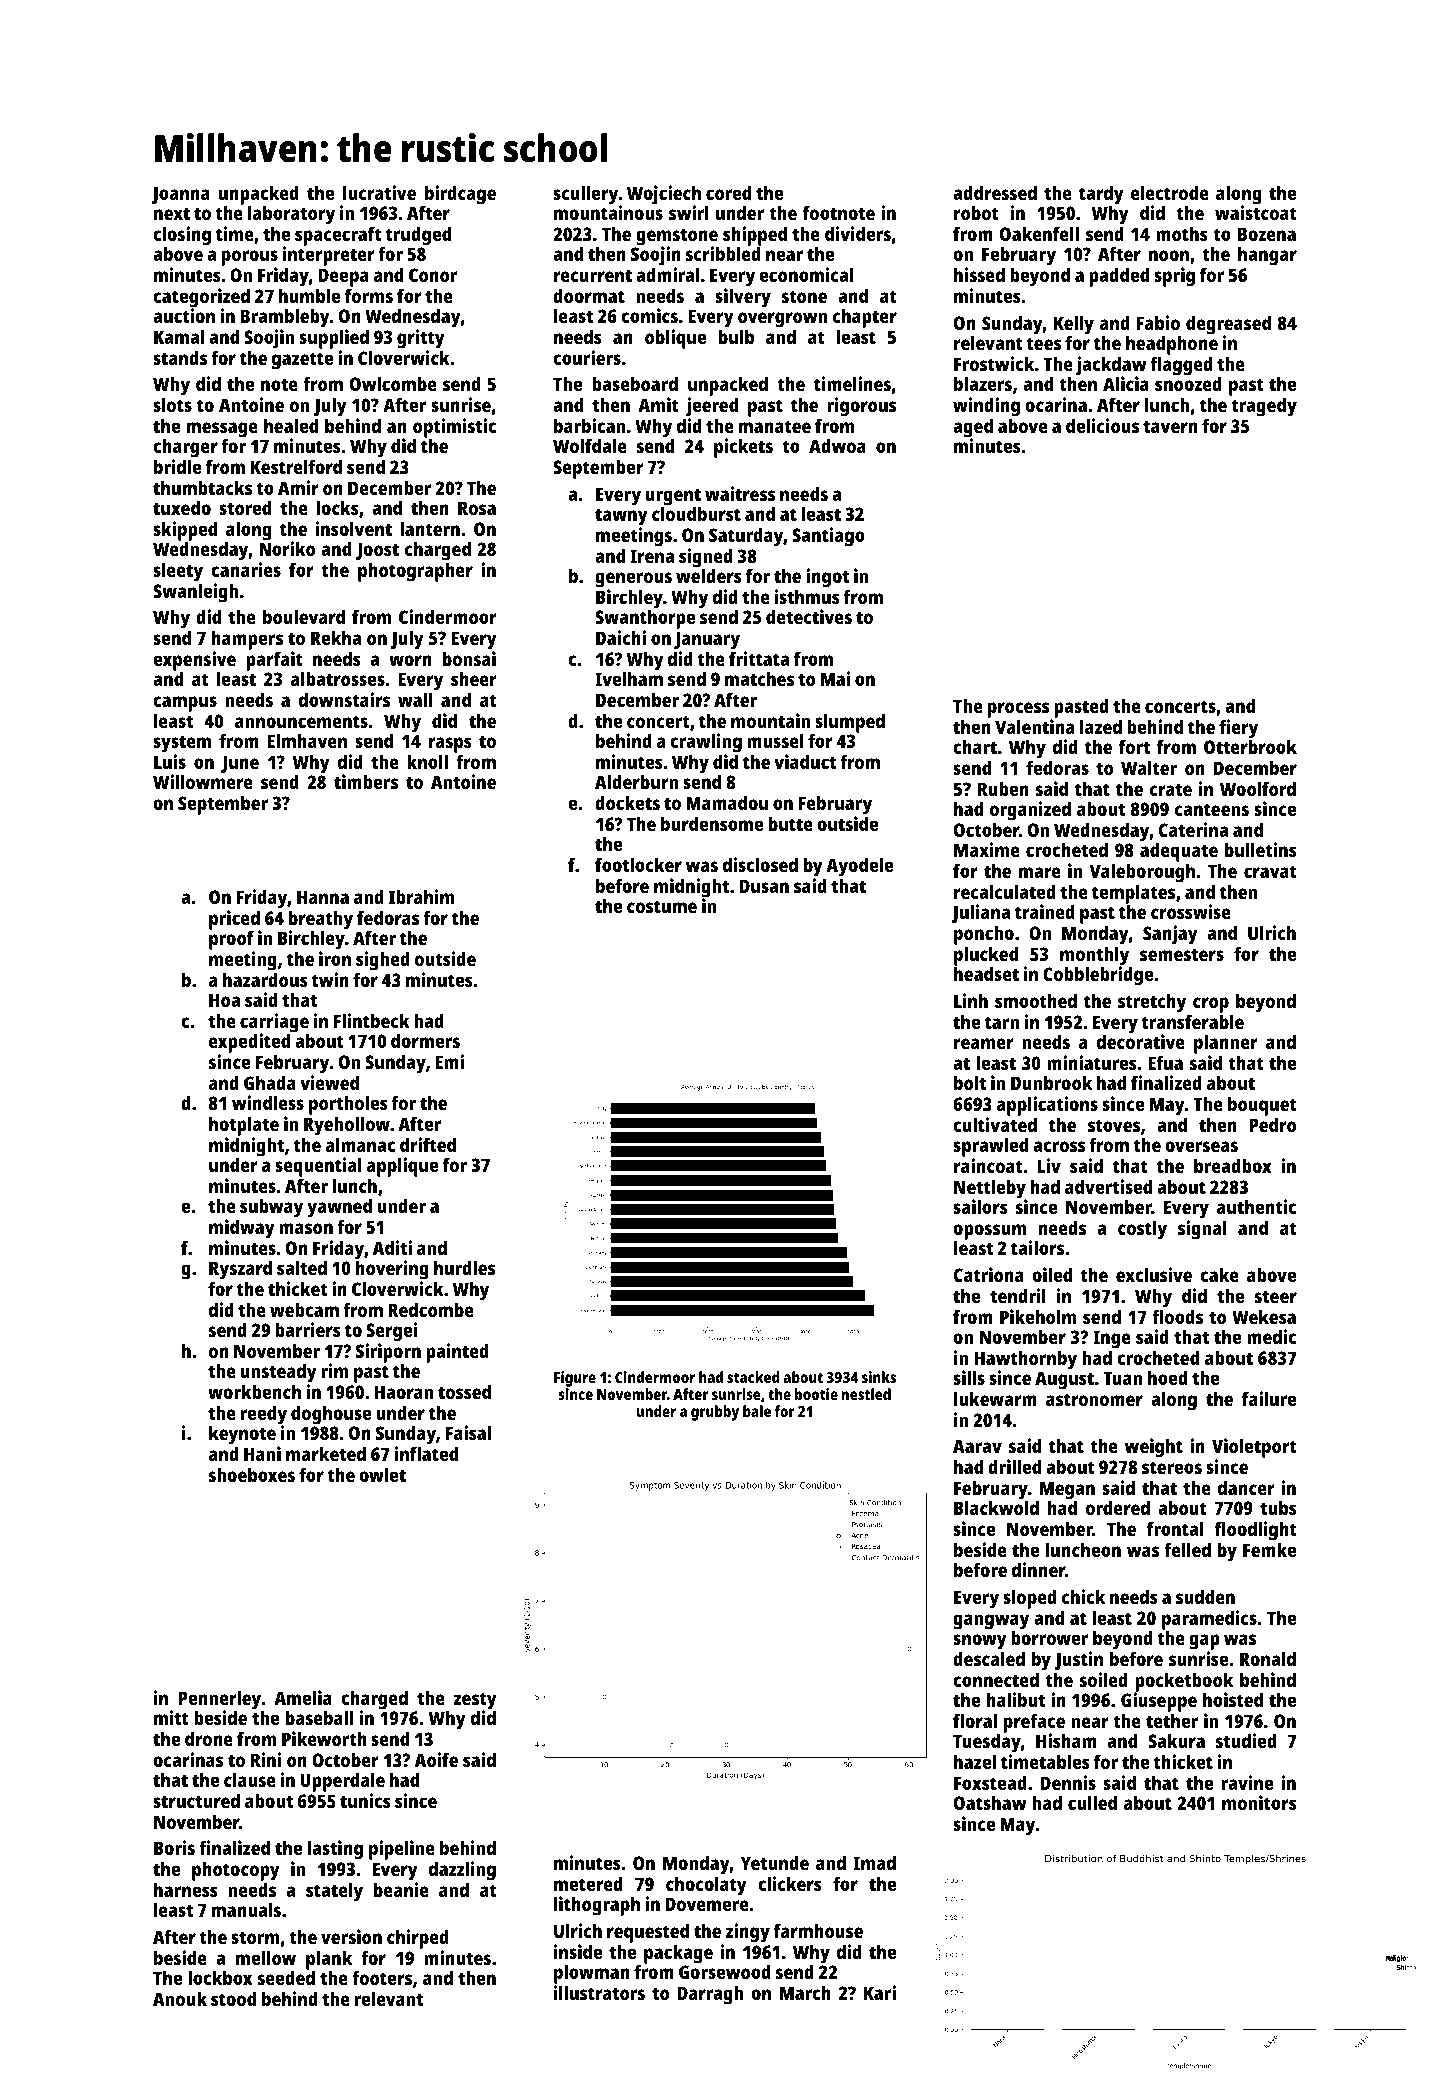 This page has height=2100, width=1450. What do you see at coordinates (402, 1850) in the page?
I see `pipeline` at bounding box center [402, 1850].
